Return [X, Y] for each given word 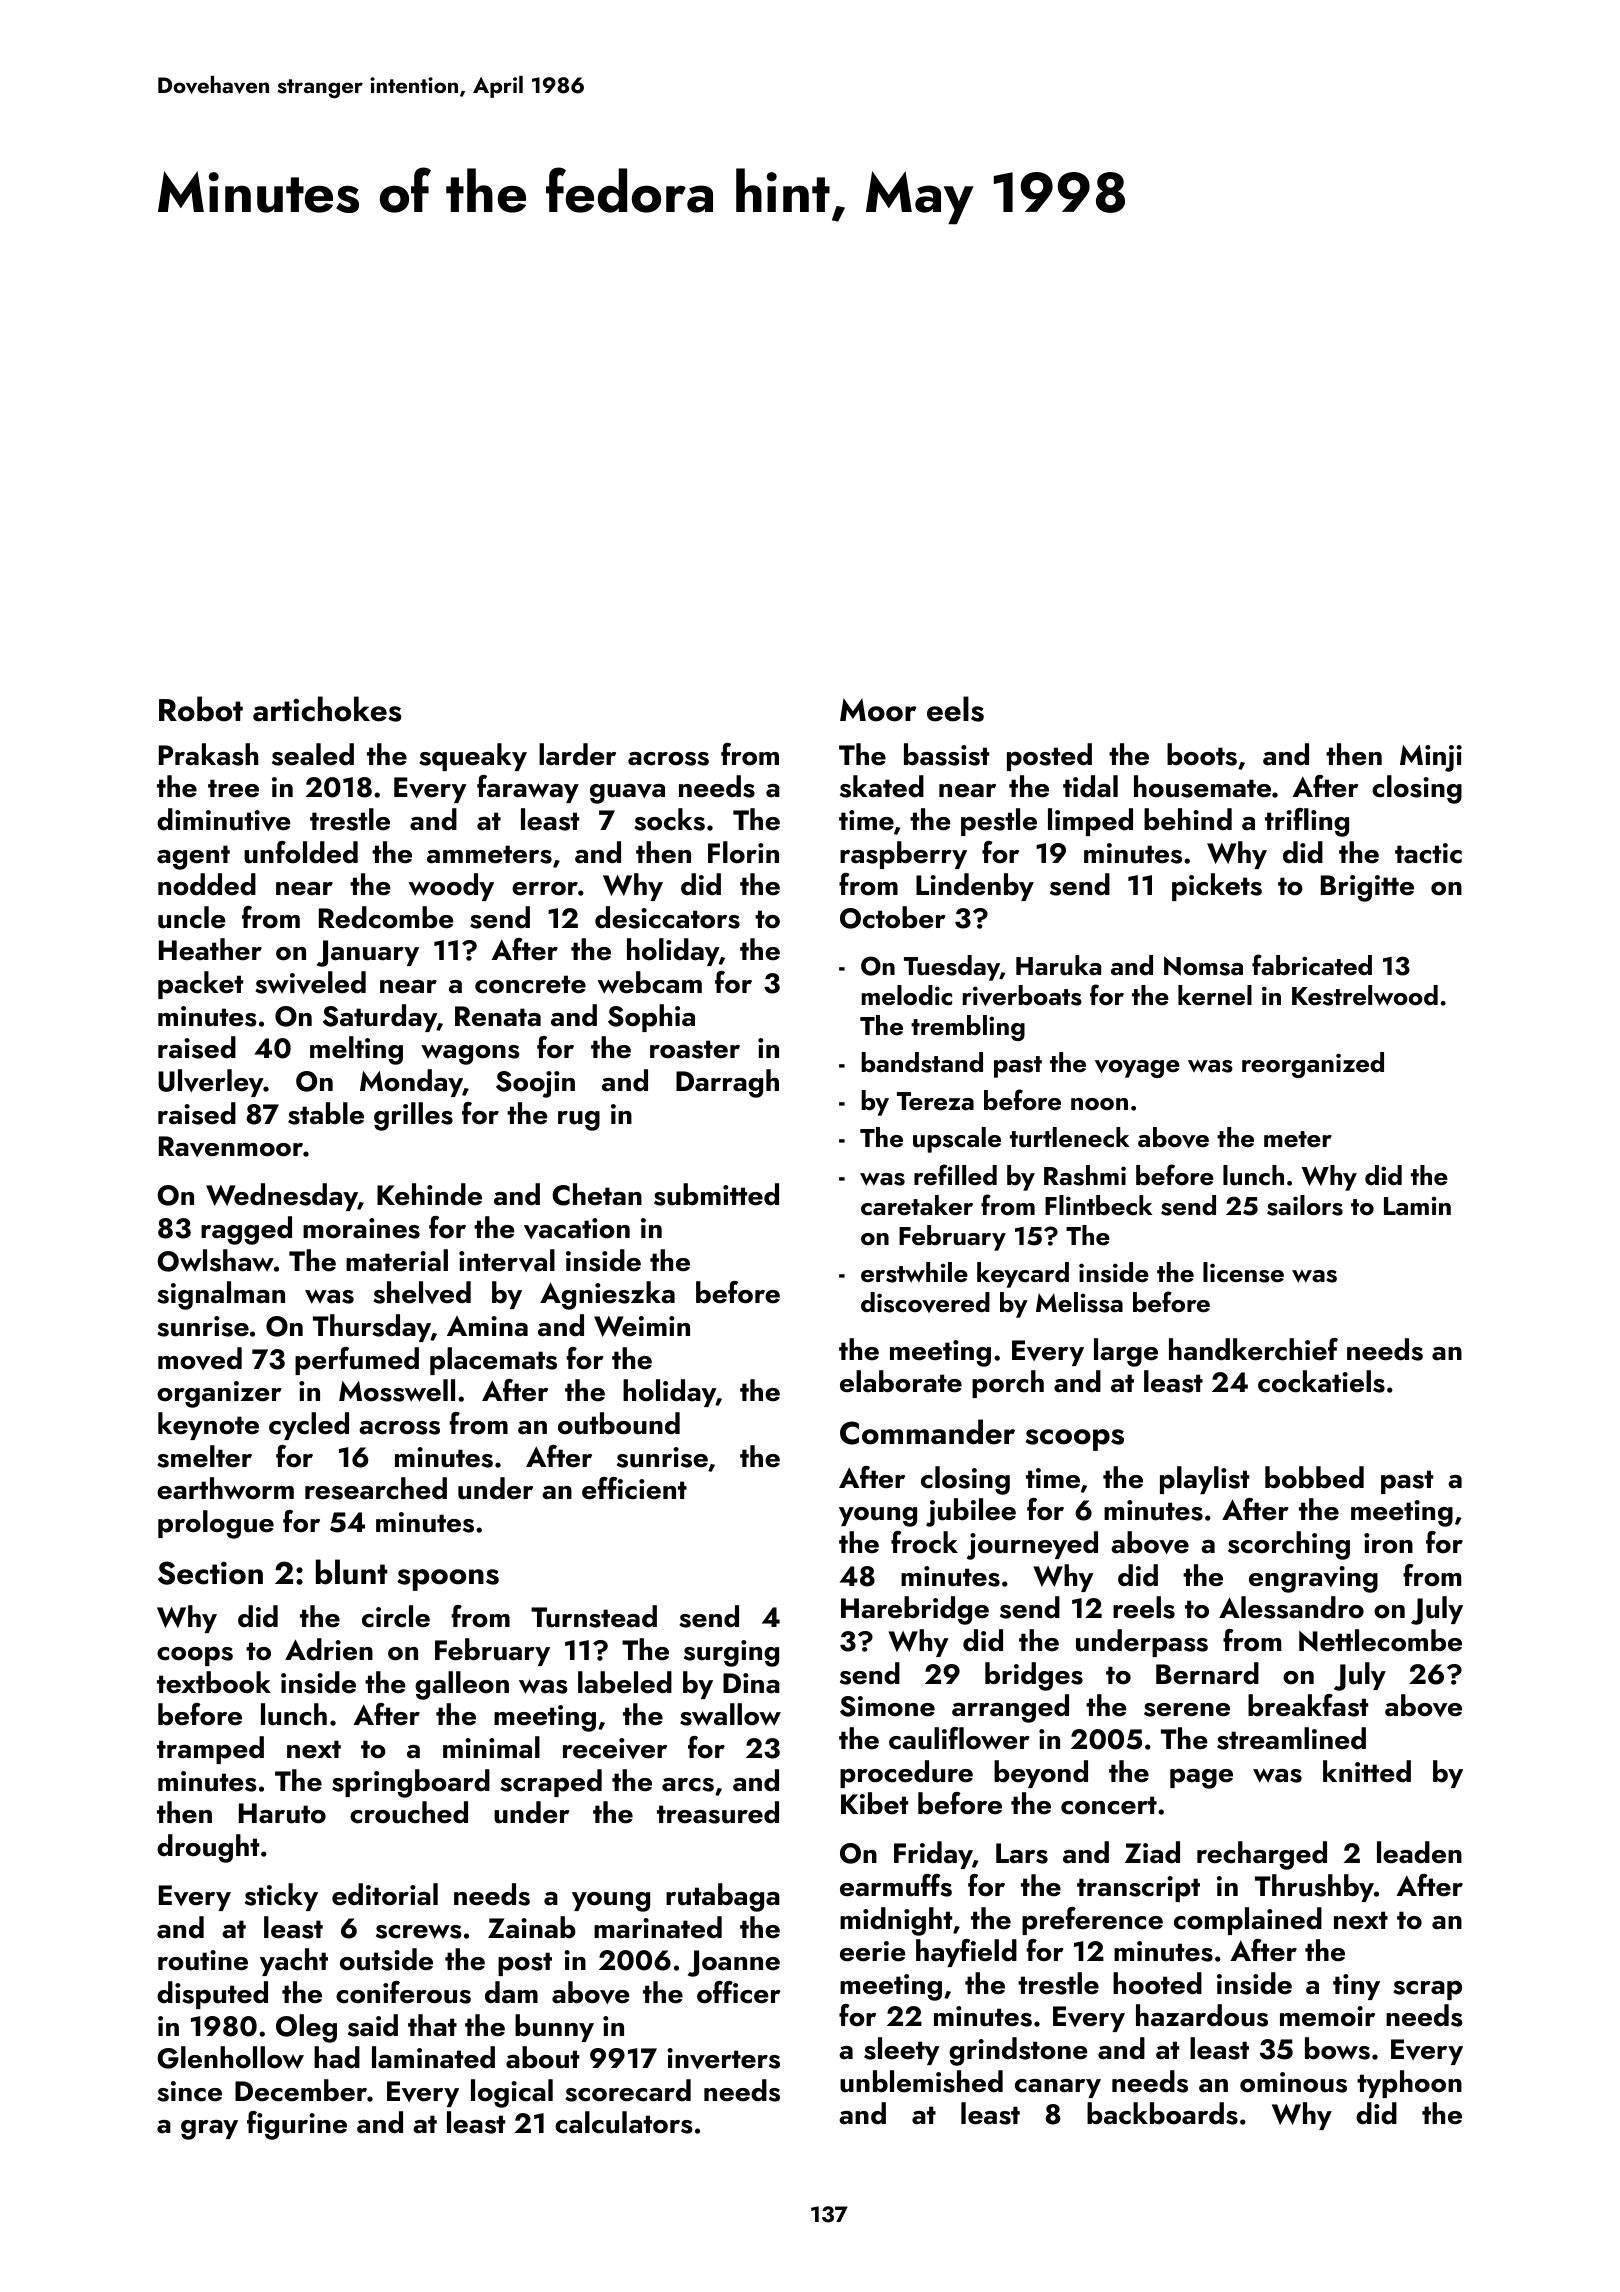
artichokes [327, 709]
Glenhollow [230, 2057]
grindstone [1018, 2051]
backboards [1162, 2113]
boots [1202, 754]
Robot [201, 709]
